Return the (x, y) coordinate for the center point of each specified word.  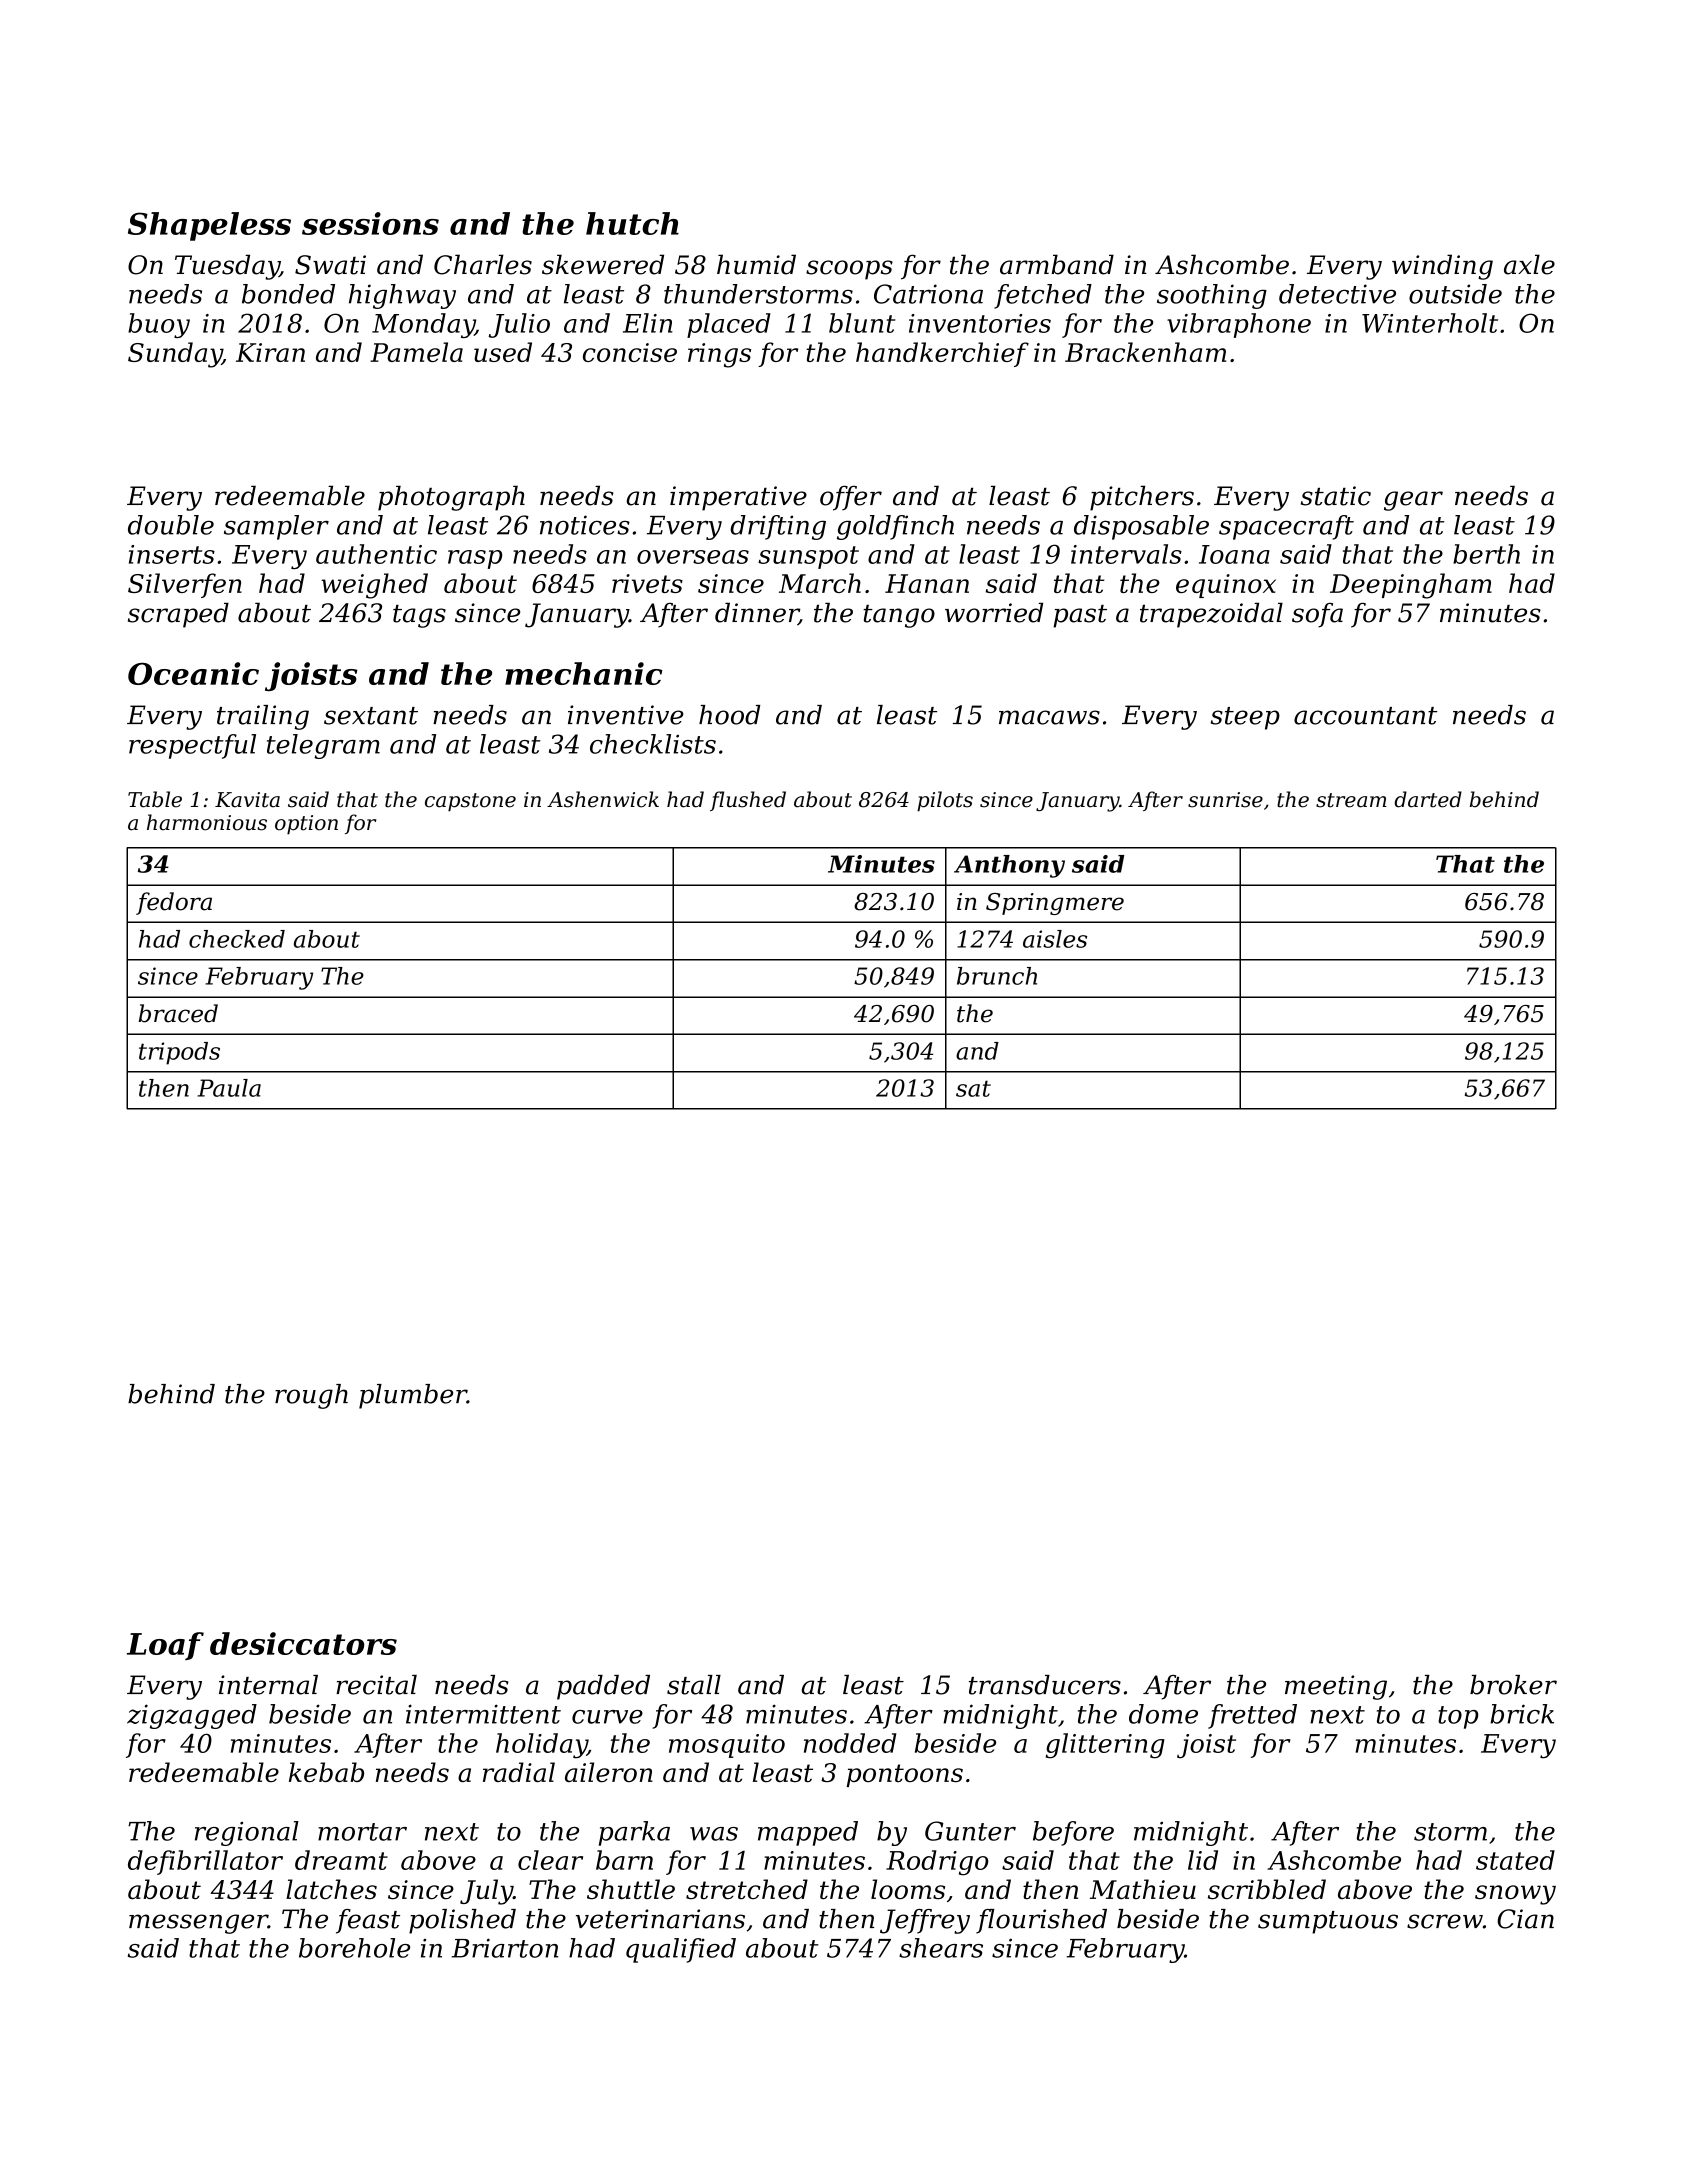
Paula (229, 1088)
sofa (1317, 615)
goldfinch (895, 527)
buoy (159, 325)
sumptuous (1328, 1922)
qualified (681, 1950)
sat (973, 1088)
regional (247, 1833)
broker (1513, 1685)
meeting (1336, 1687)
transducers (1045, 1685)
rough (311, 1396)
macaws (1049, 717)
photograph (451, 498)
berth (1486, 554)
